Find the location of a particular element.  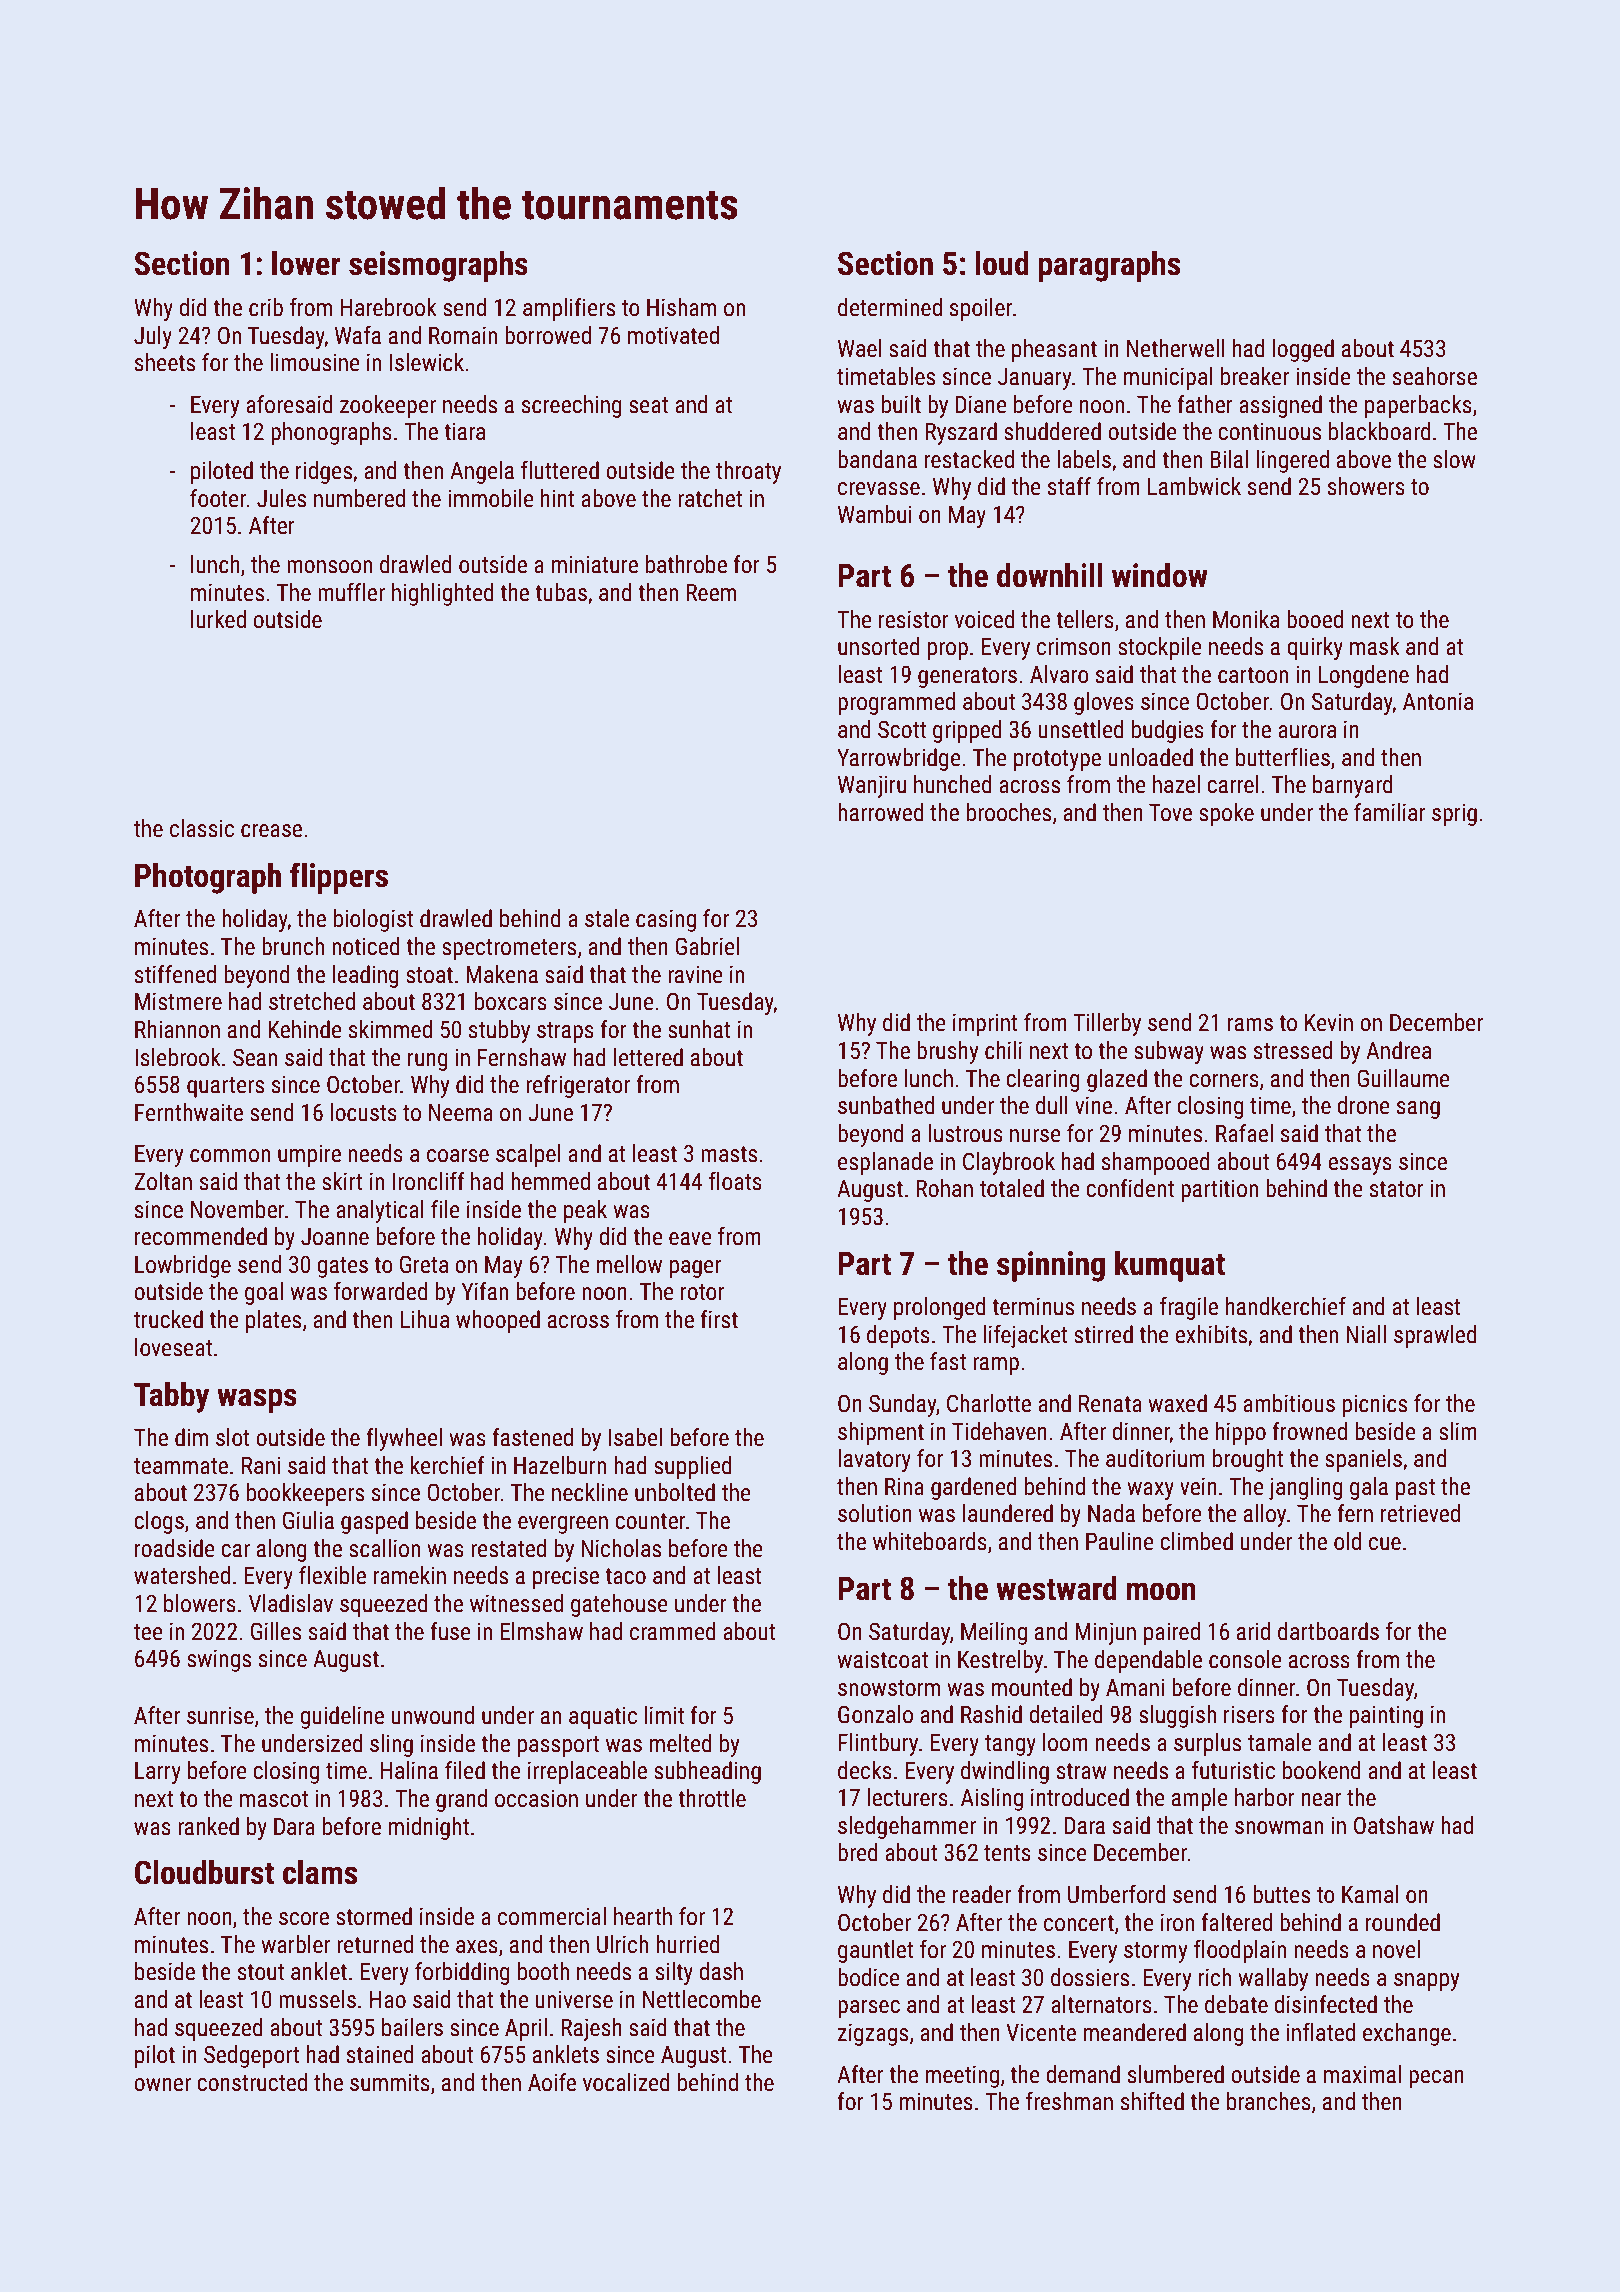

rams is located at coordinates (1250, 1025).
